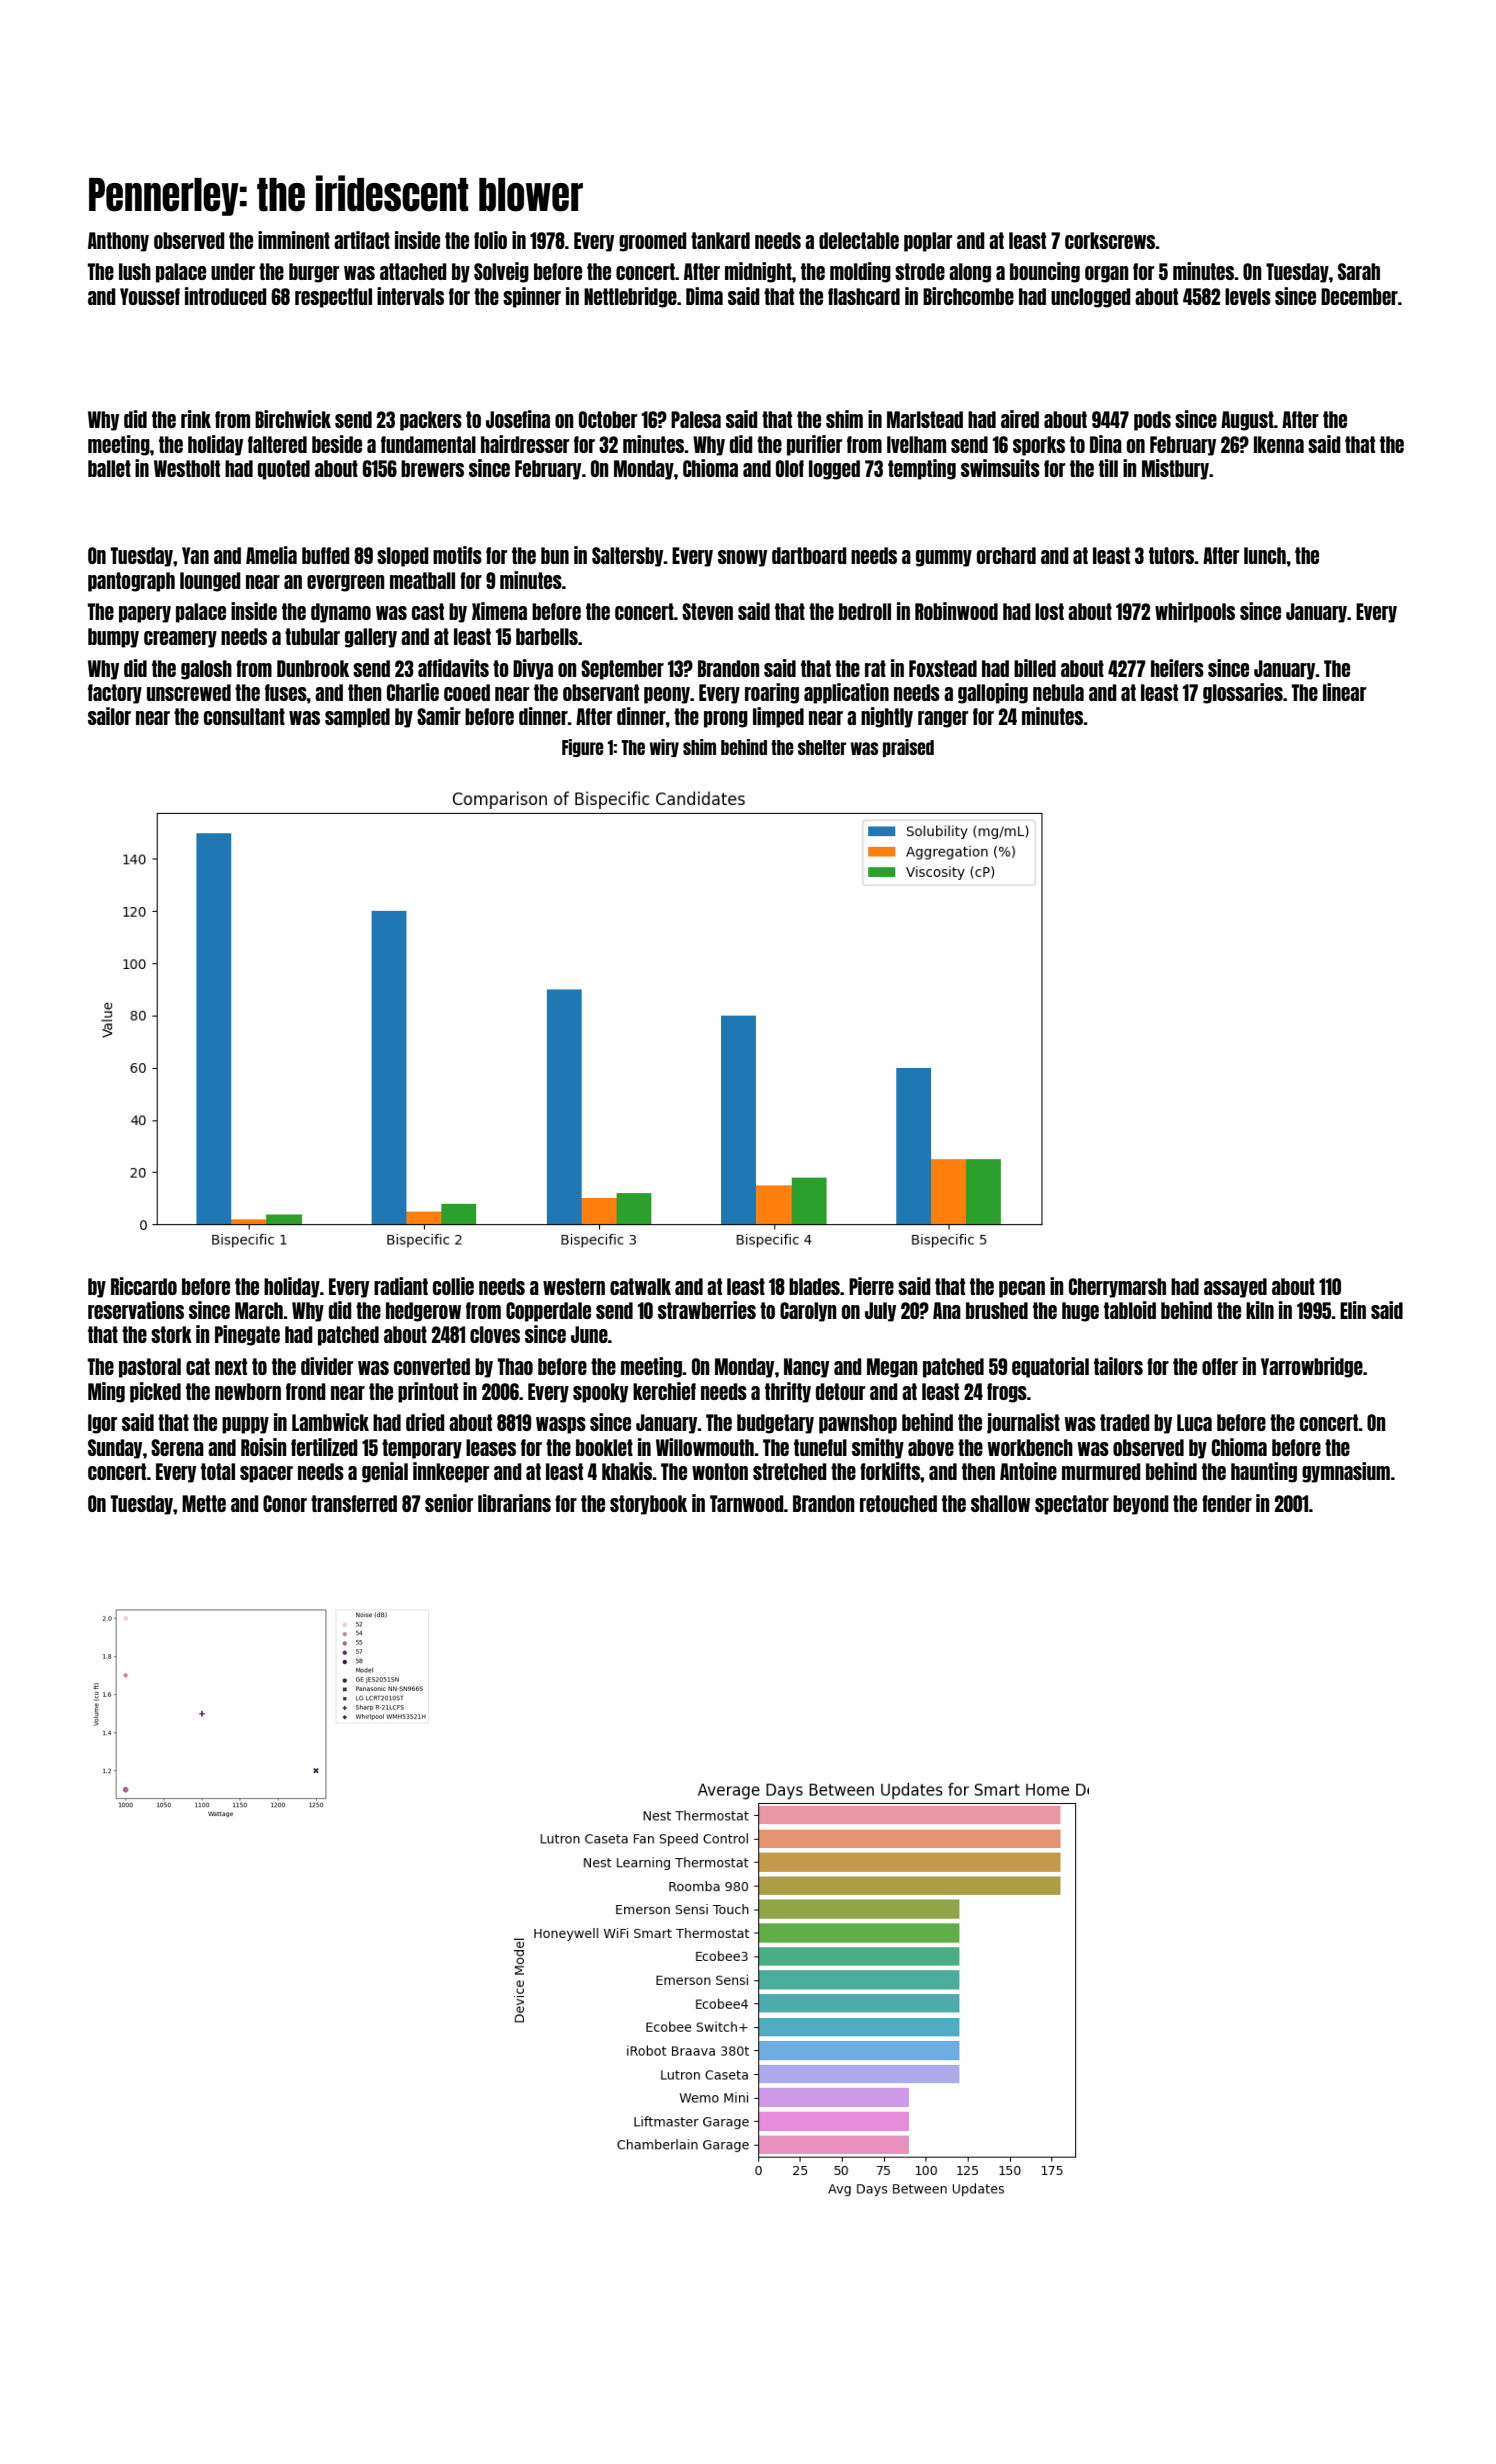 The width and height of the image is (1496, 2464). What do you see at coordinates (1260, 1310) in the image?
I see `kiln` at bounding box center [1260, 1310].
